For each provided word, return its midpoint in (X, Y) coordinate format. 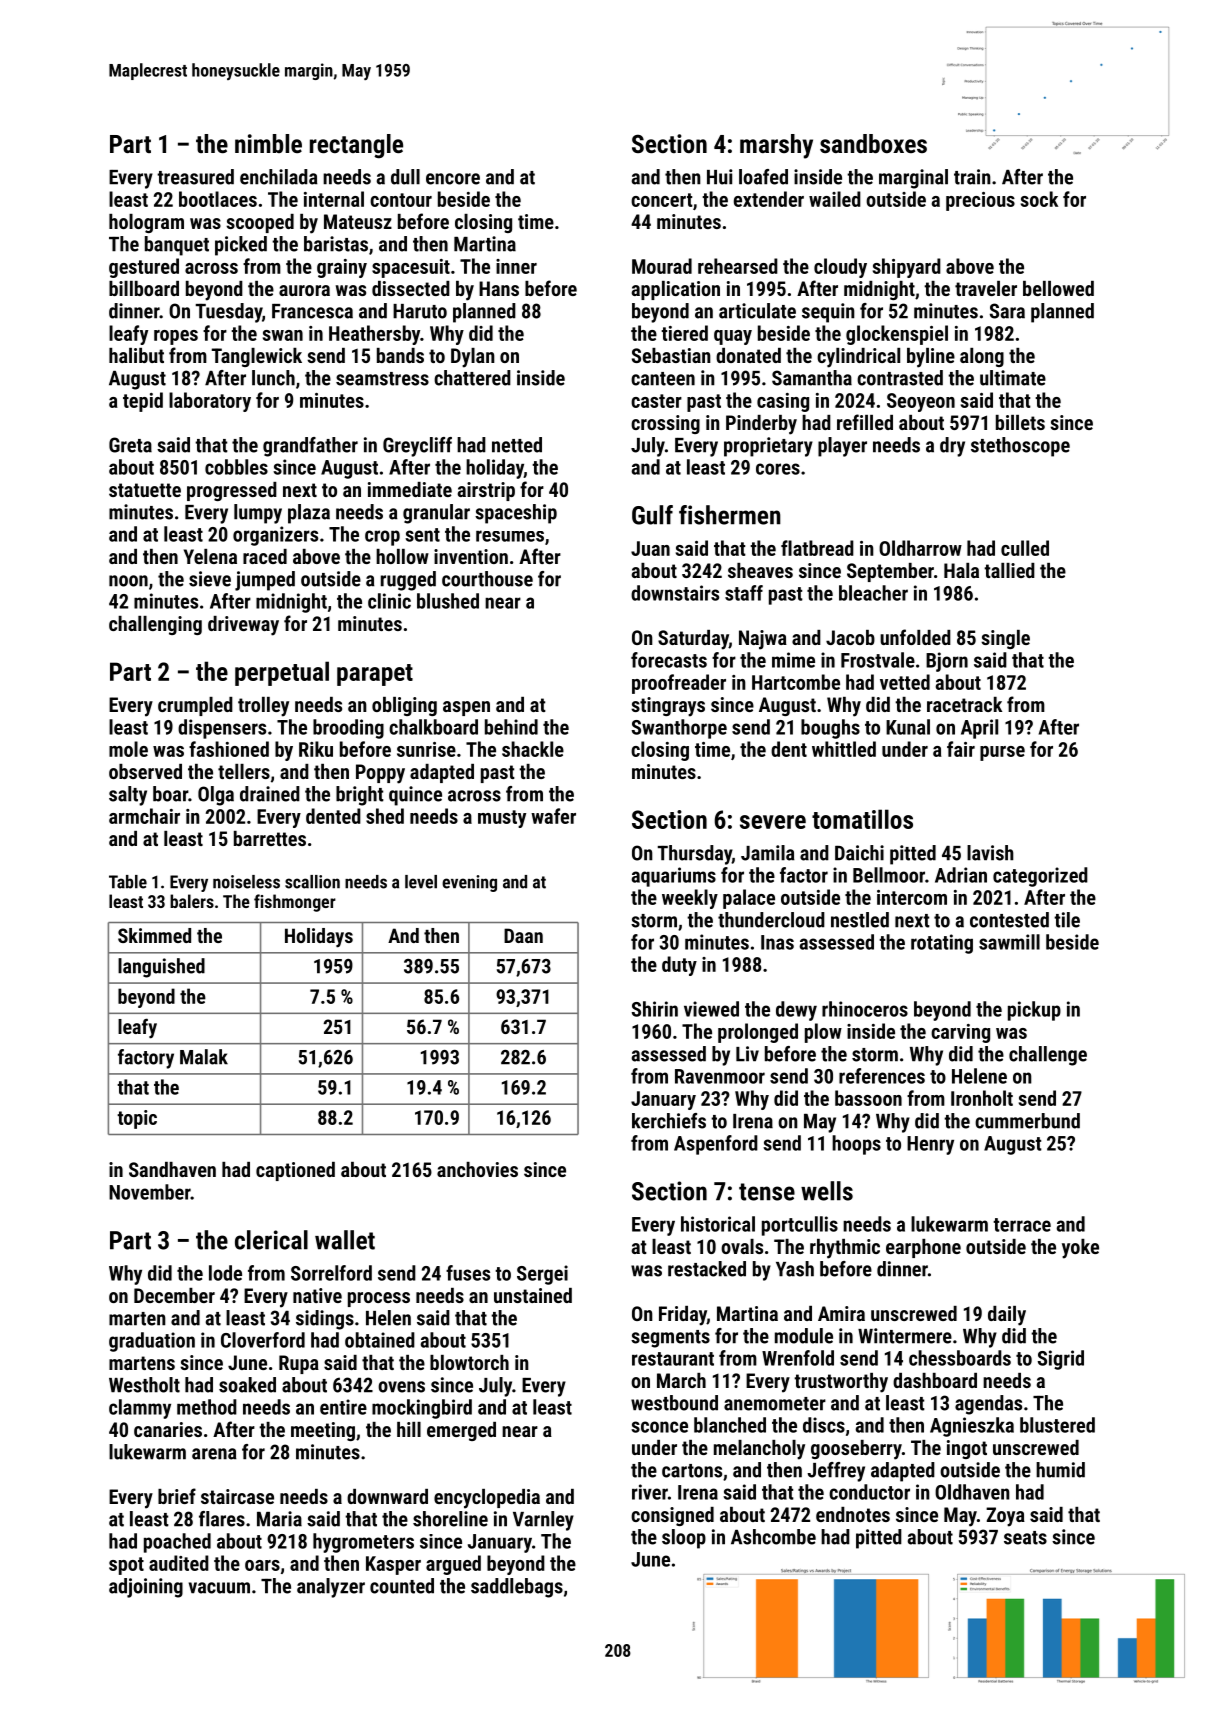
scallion (312, 882)
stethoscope (1020, 447)
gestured (144, 268)
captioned (295, 1171)
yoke (1080, 1249)
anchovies (477, 1169)
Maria (279, 1519)
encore (453, 179)
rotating (942, 944)
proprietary (768, 447)
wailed (835, 199)
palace (749, 899)
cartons (692, 1471)
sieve (210, 579)
